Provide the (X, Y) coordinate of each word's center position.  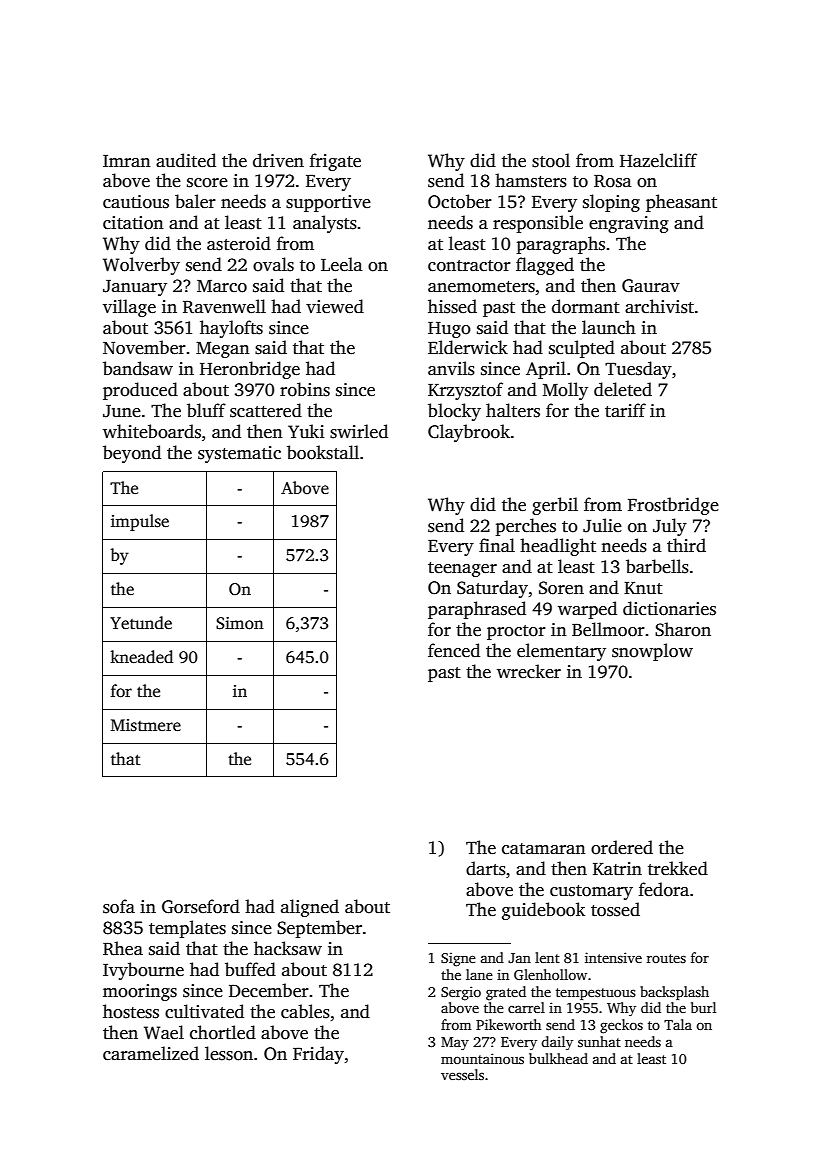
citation (133, 223)
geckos (621, 1026)
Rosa (613, 181)
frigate (335, 162)
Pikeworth (509, 1024)
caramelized (151, 1053)
